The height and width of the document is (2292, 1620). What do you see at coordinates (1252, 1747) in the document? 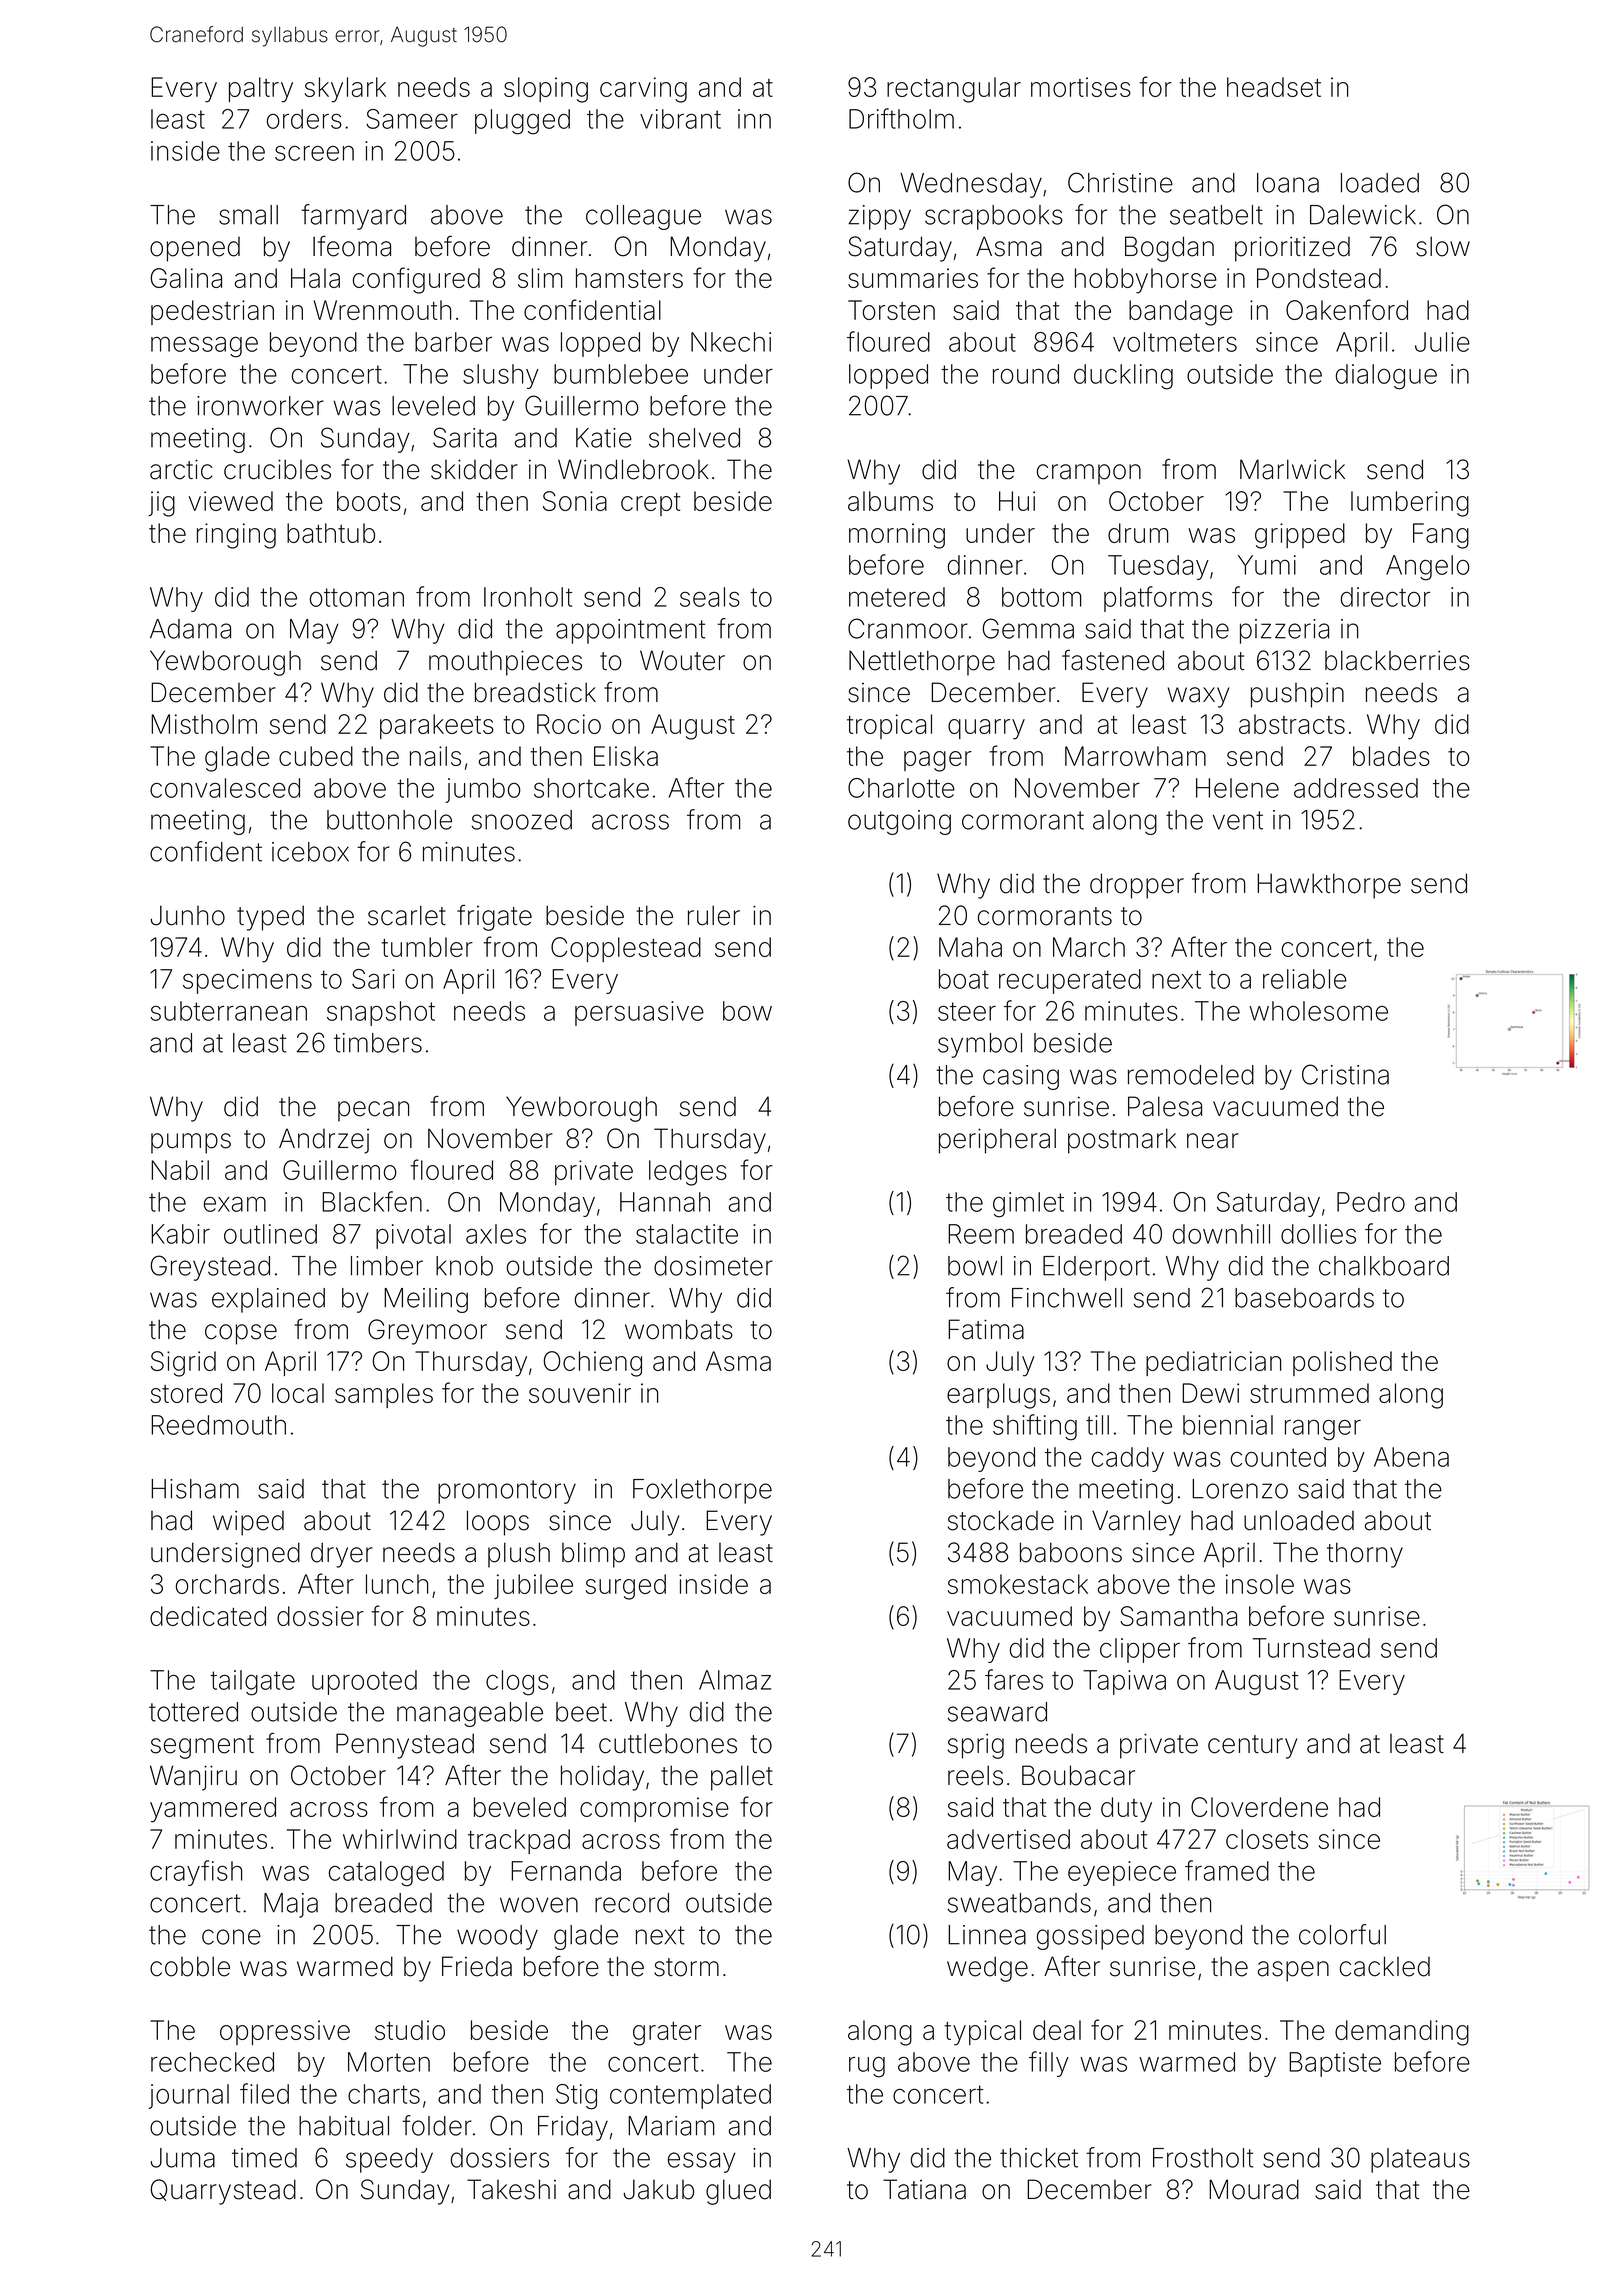
I see `century` at bounding box center [1252, 1747].
